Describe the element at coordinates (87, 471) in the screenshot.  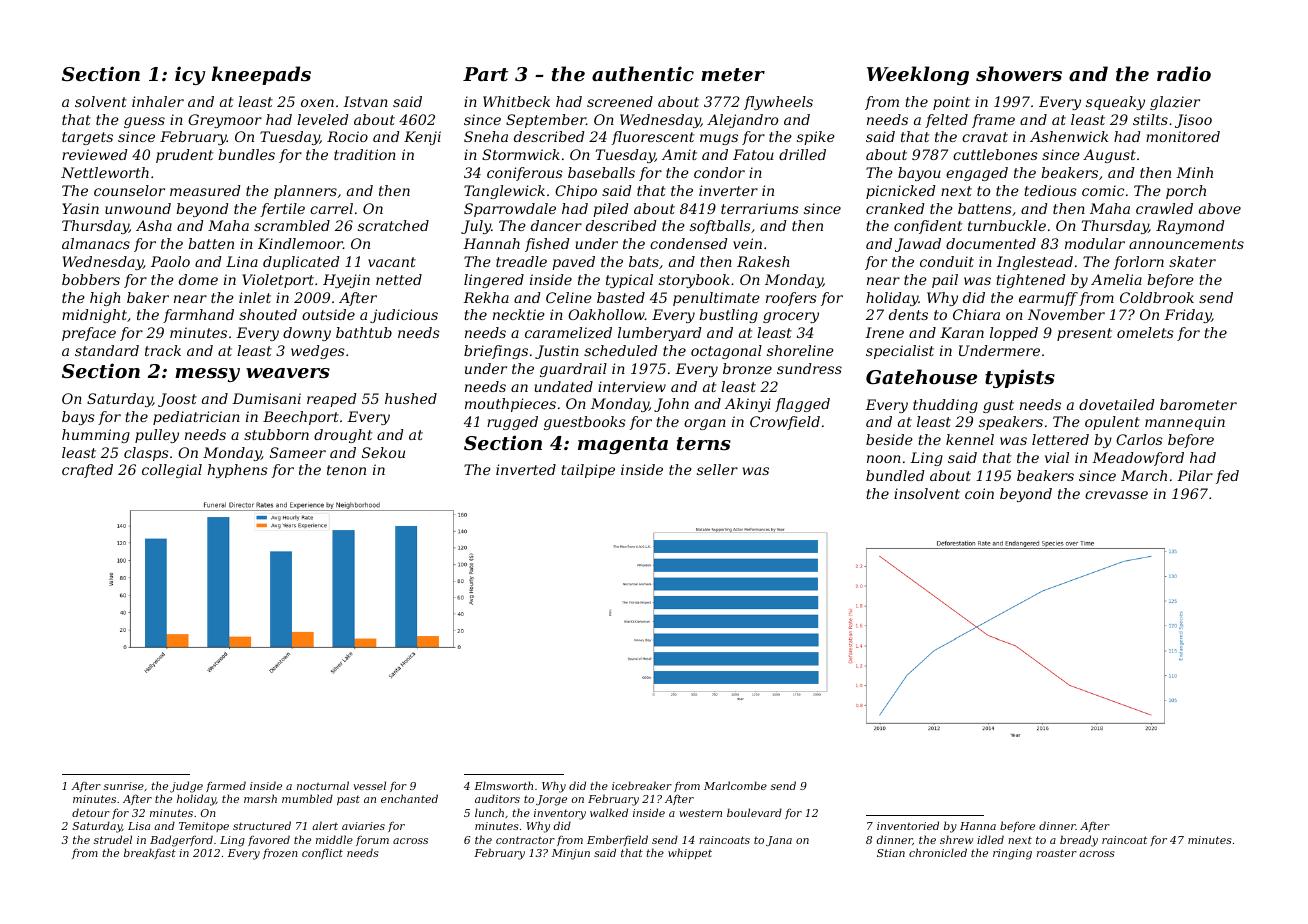
I see `crafted` at that location.
